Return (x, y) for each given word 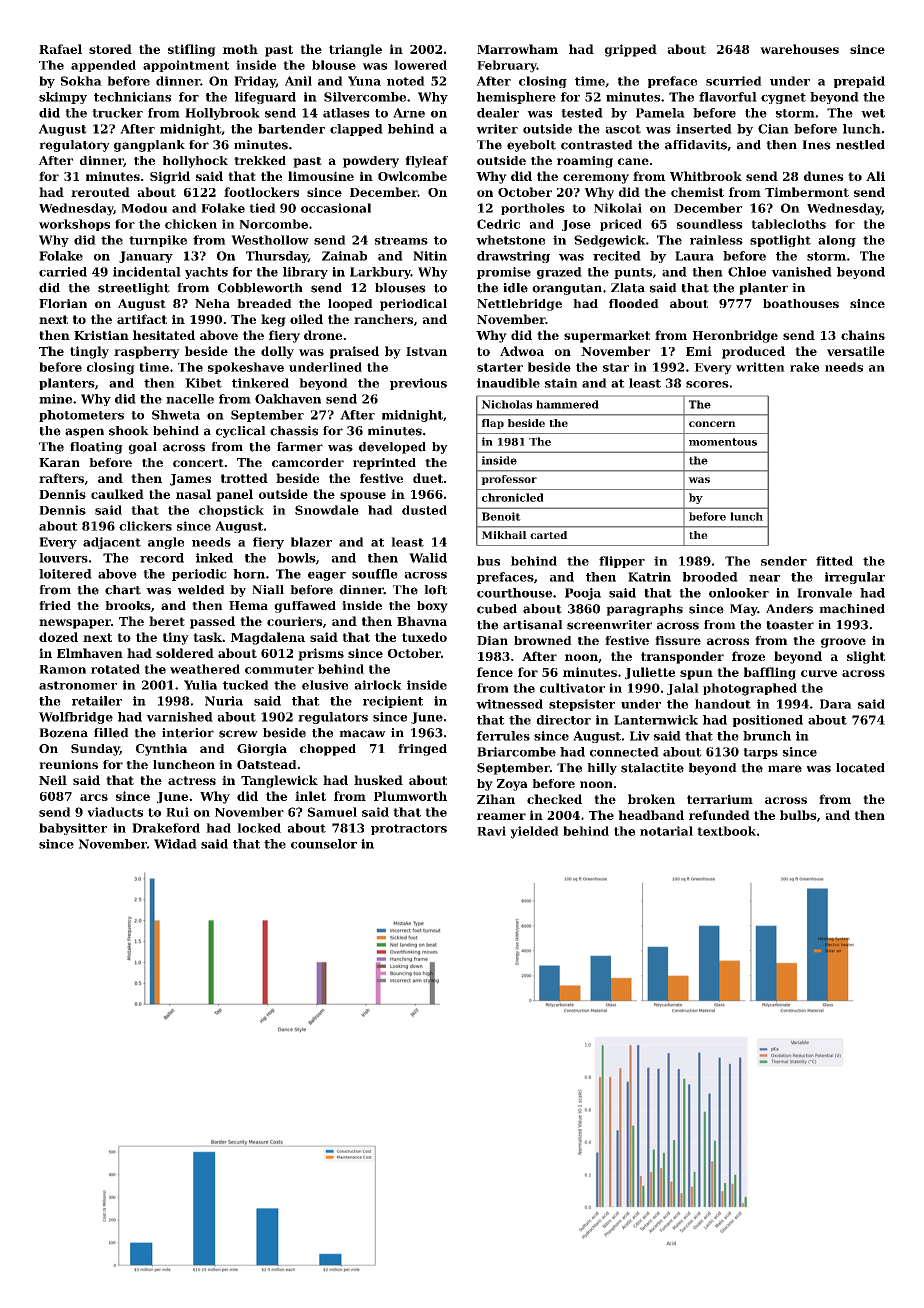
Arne (409, 113)
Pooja (583, 594)
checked (554, 799)
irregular (855, 578)
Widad (175, 844)
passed (212, 622)
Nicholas (507, 404)
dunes (824, 176)
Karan (59, 462)
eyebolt (531, 146)
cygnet (783, 98)
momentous (723, 442)
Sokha (81, 81)
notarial (666, 831)
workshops (74, 225)
